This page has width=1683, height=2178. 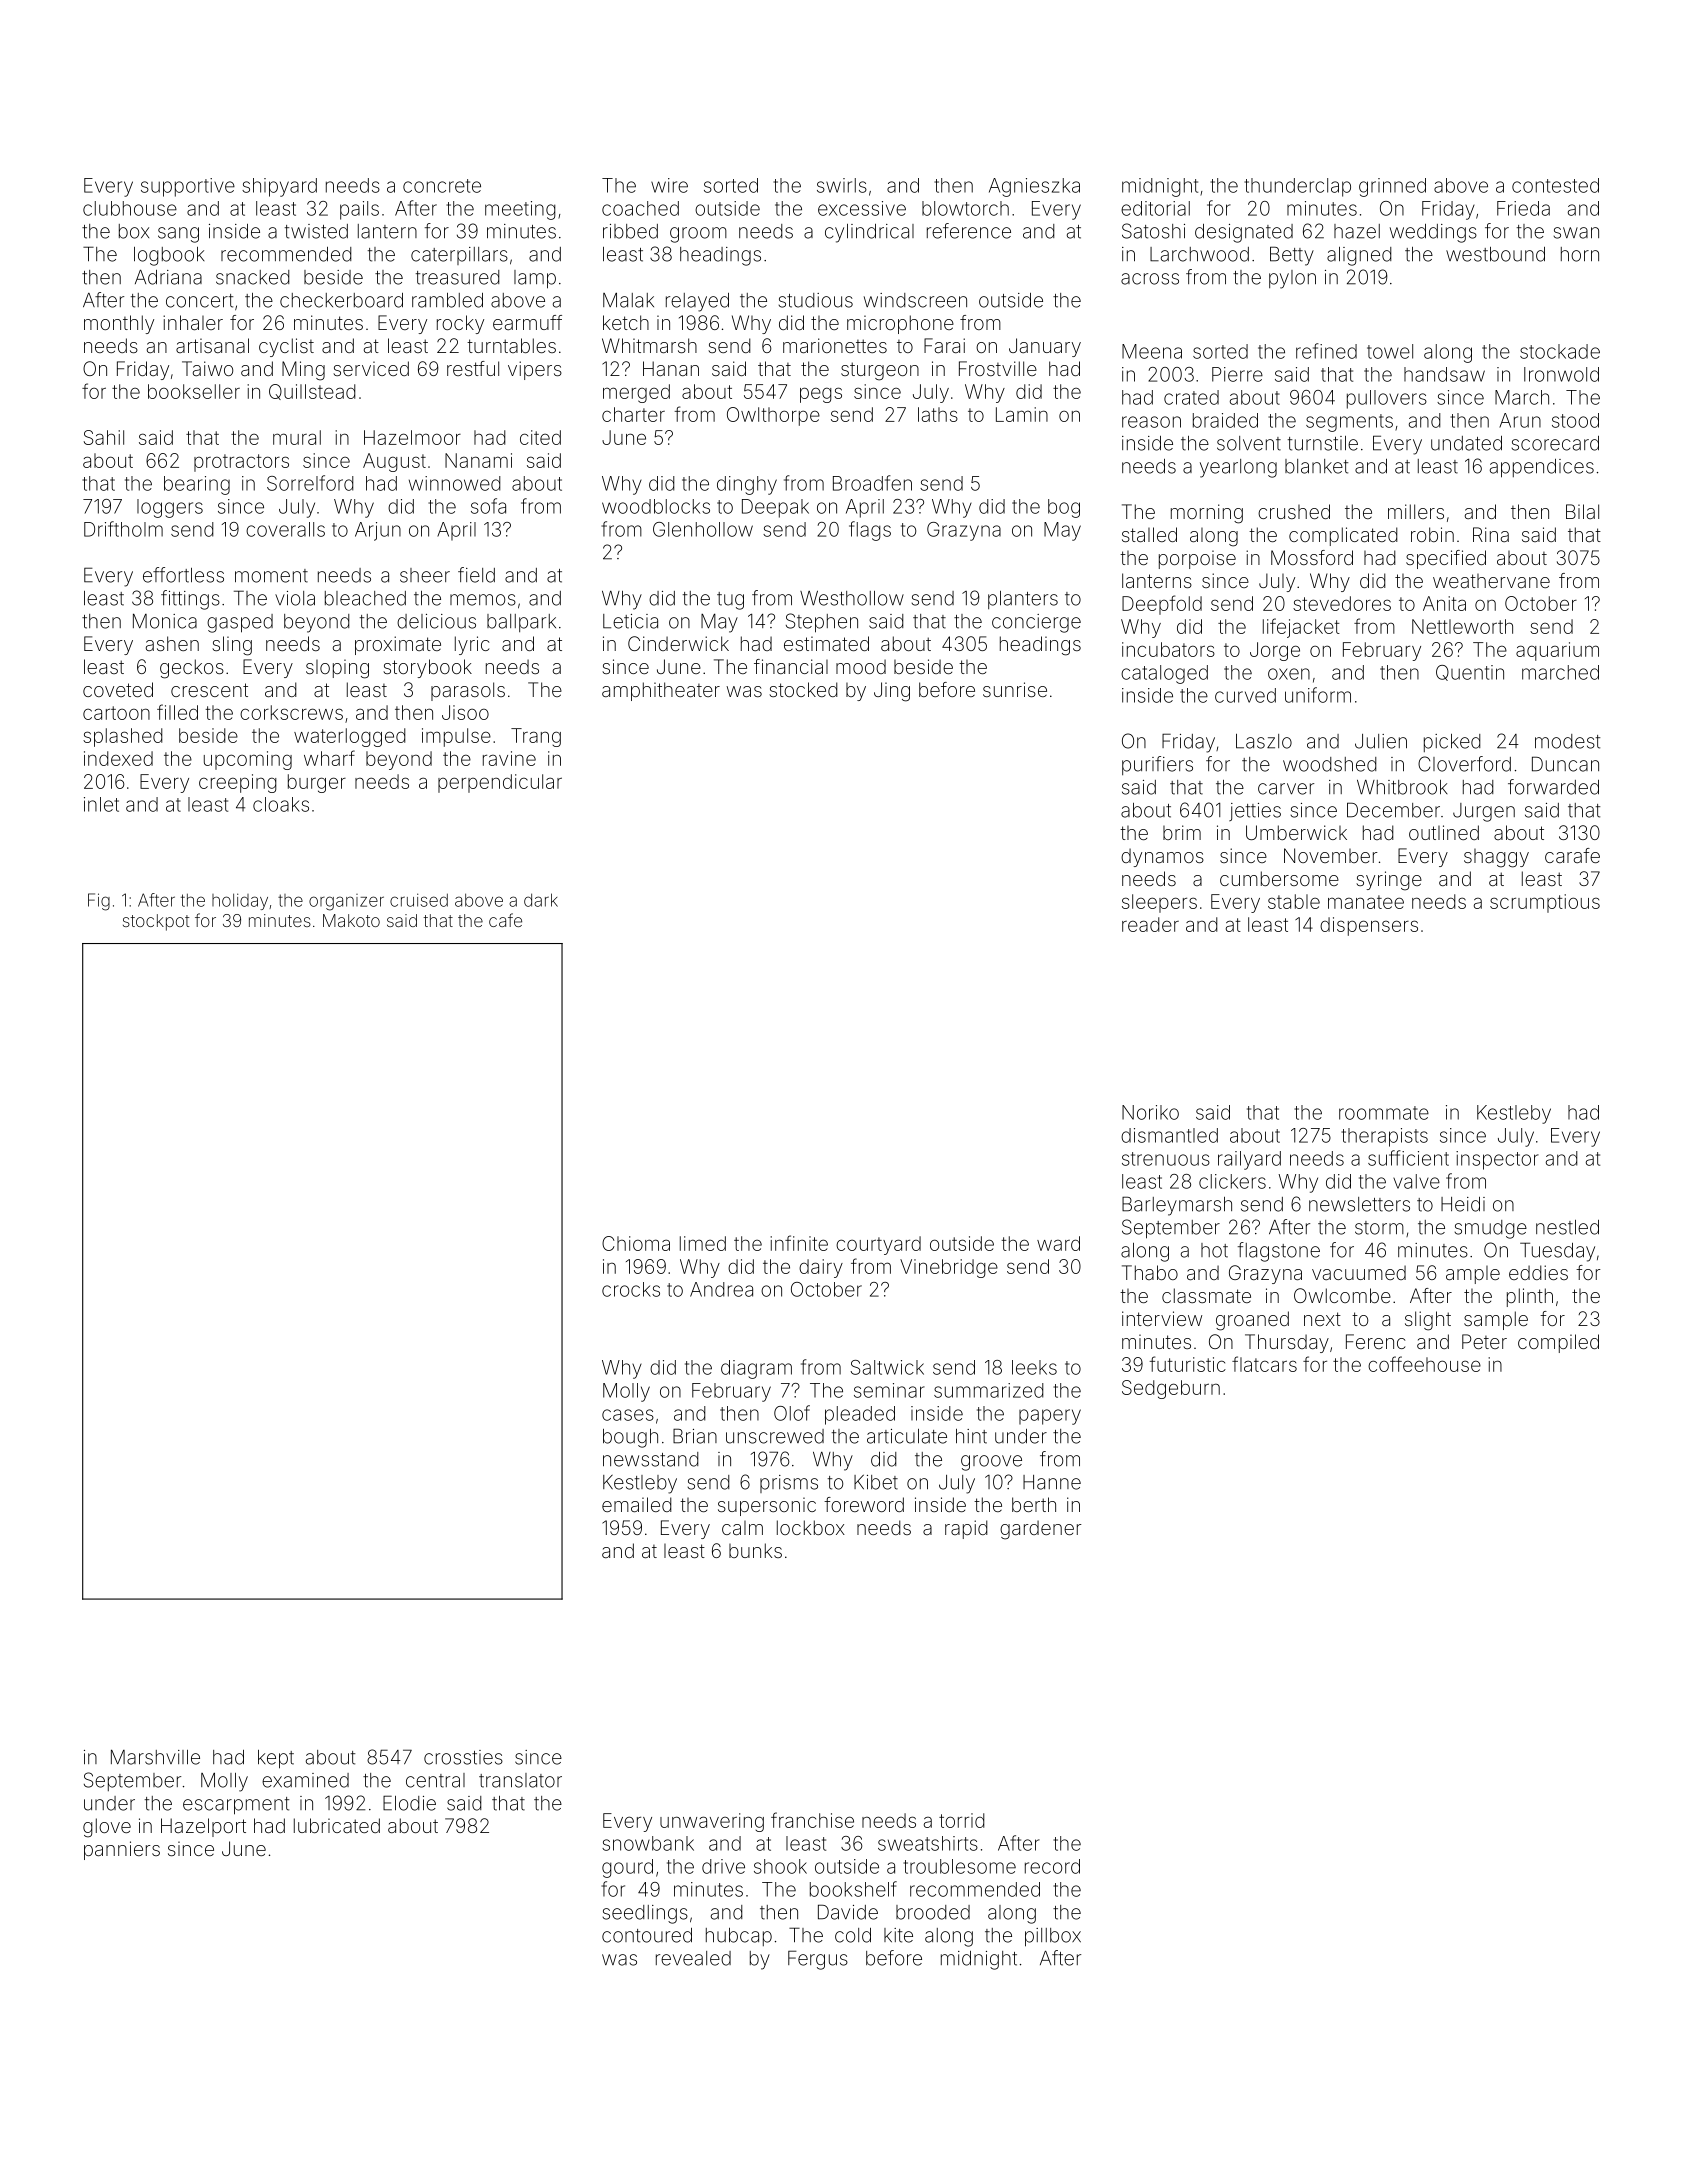 What do you see at coordinates (1545, 903) in the page?
I see `scrumptious` at bounding box center [1545, 903].
